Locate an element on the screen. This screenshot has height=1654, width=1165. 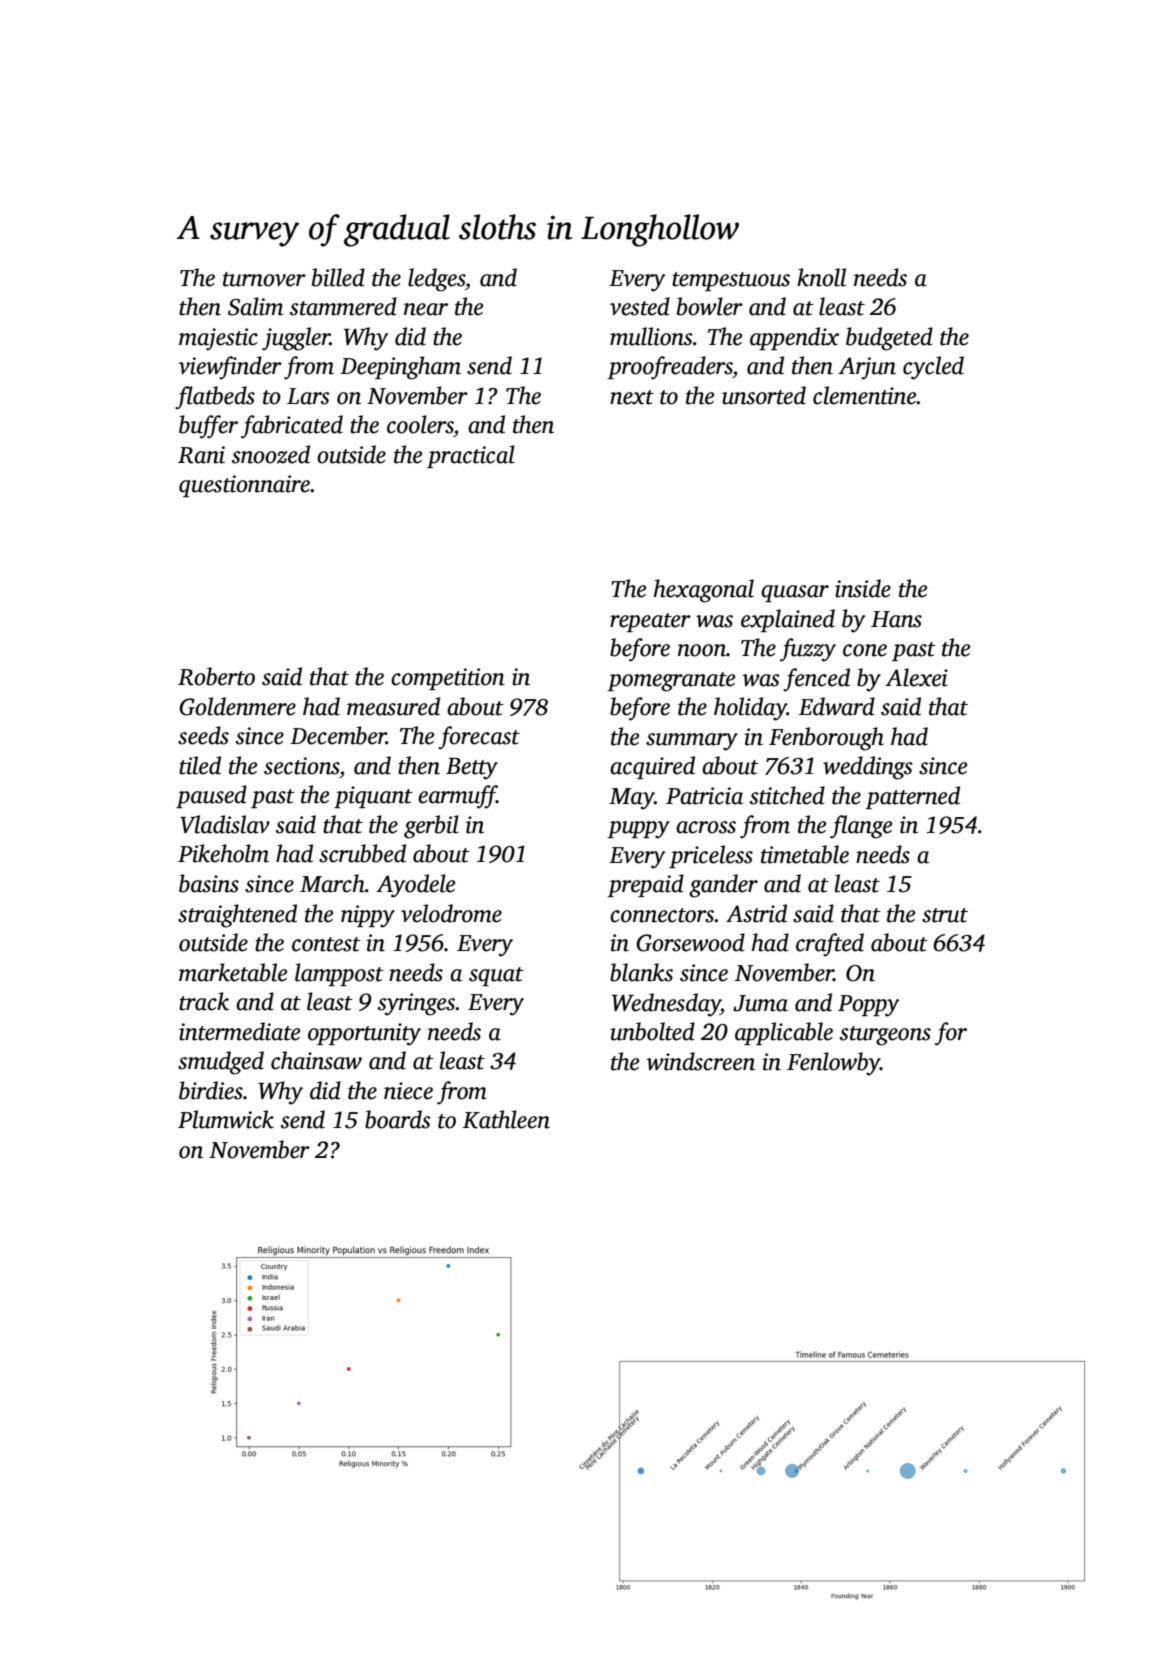
Kathleen is located at coordinates (506, 1119).
